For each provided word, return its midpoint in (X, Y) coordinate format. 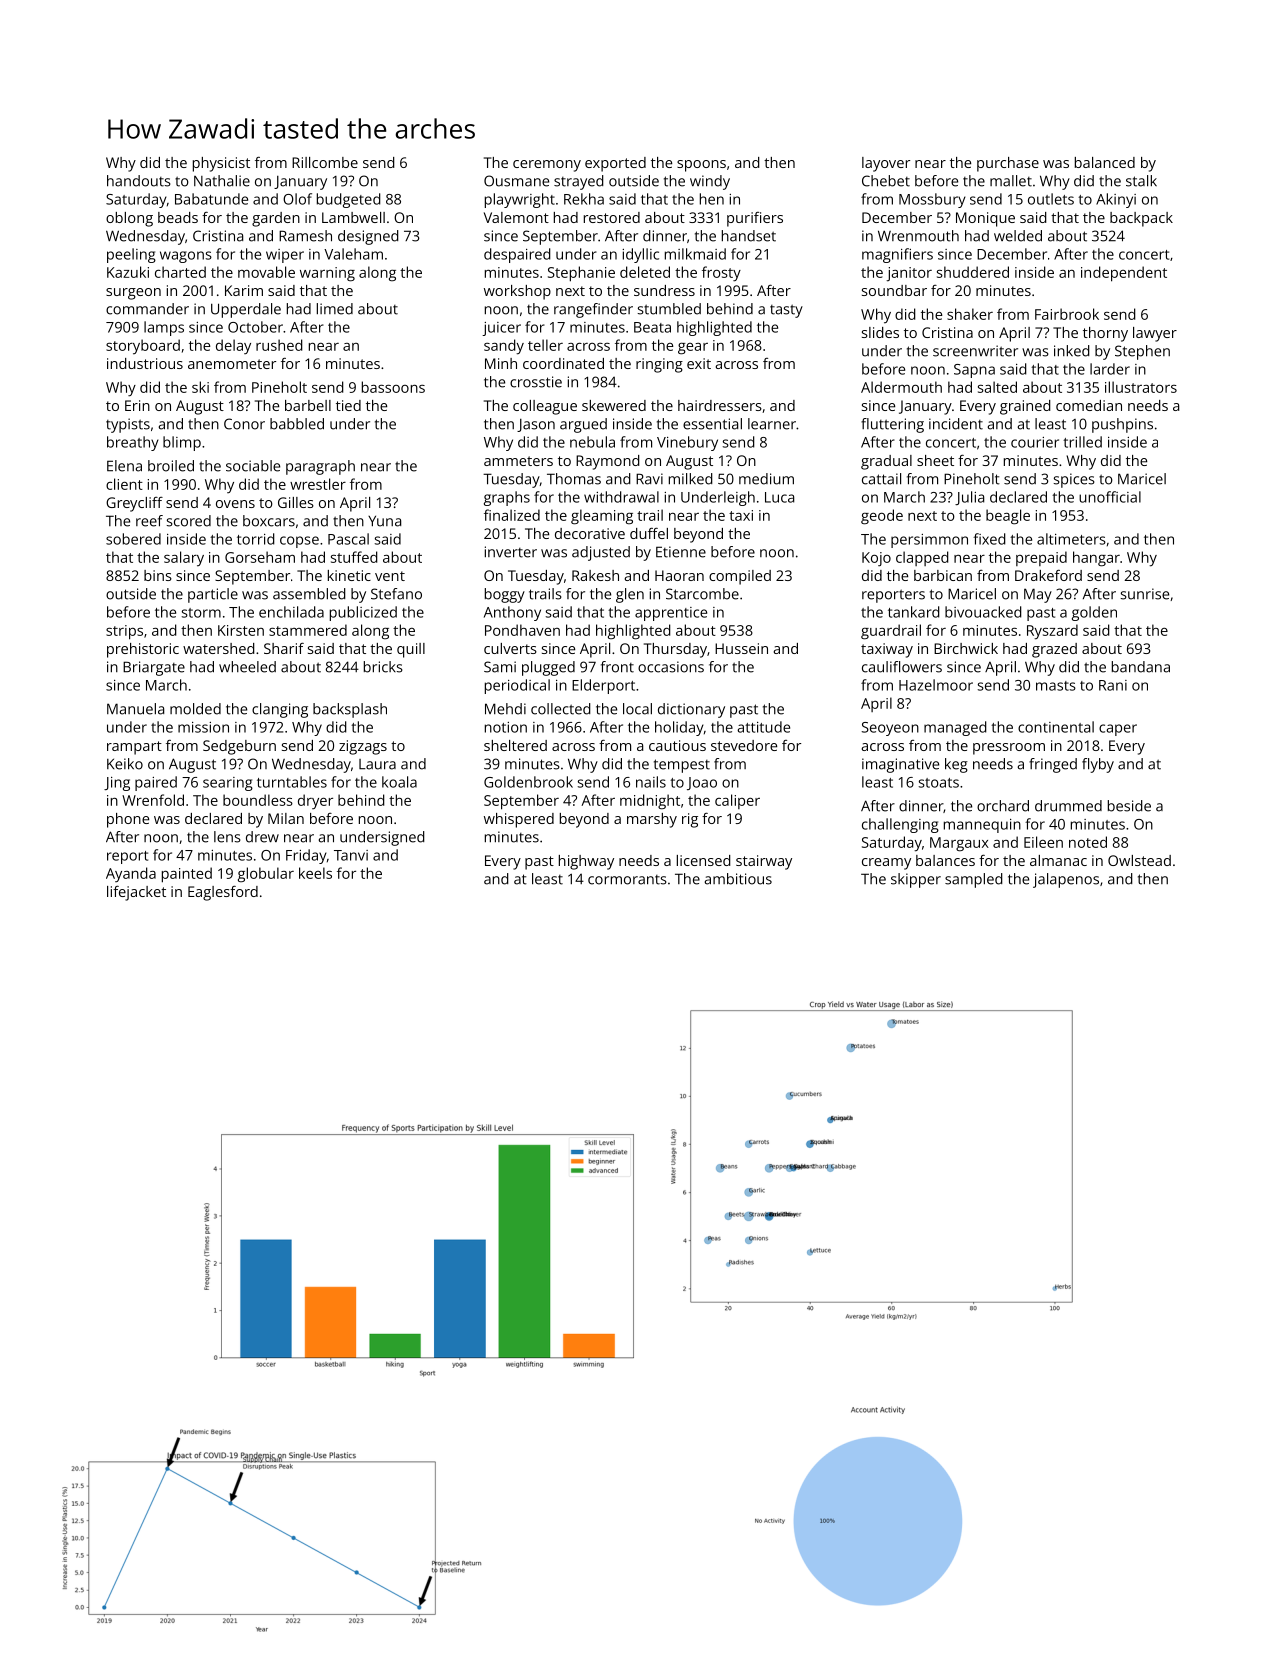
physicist (221, 164)
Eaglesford (223, 893)
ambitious (738, 879)
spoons (701, 166)
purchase (1008, 164)
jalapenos (1066, 880)
